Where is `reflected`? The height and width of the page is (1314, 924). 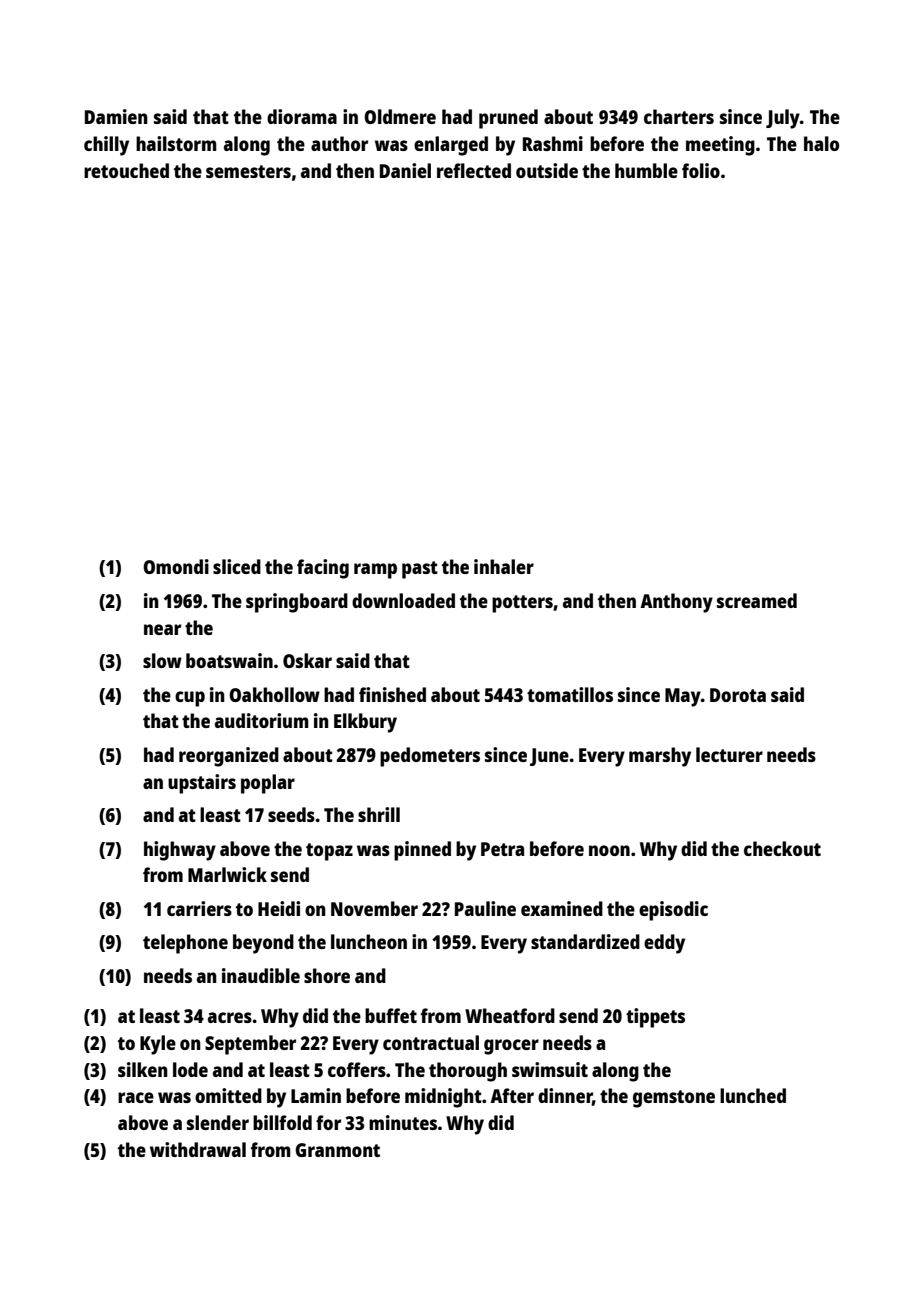 reflected is located at coordinates (474, 170).
